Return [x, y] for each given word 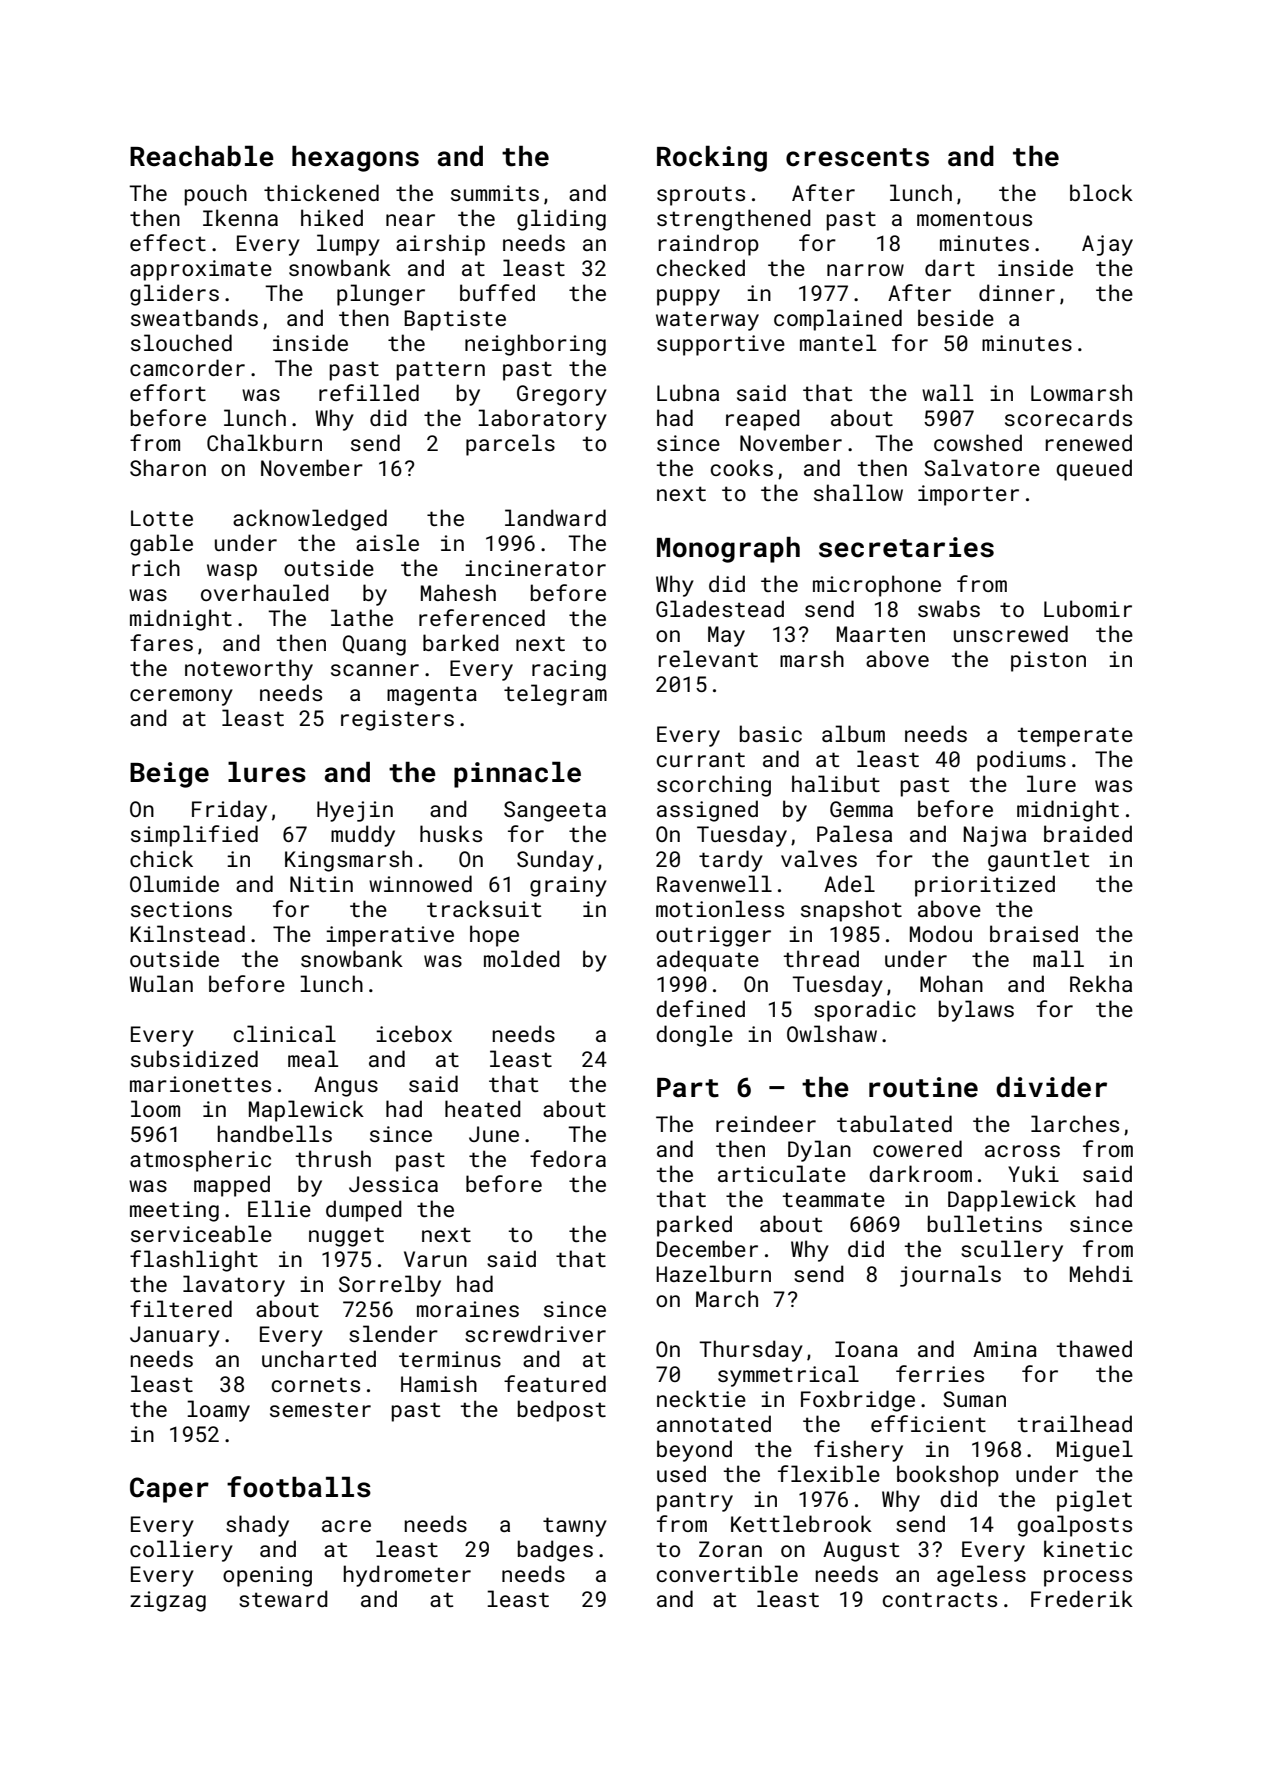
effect [168, 242]
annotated [714, 1423]
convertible [727, 1573]
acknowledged [310, 520]
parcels [510, 445]
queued [1094, 470]
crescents [857, 157]
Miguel [1095, 1451]
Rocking [712, 159]
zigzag [168, 1601]
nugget [346, 1237]
